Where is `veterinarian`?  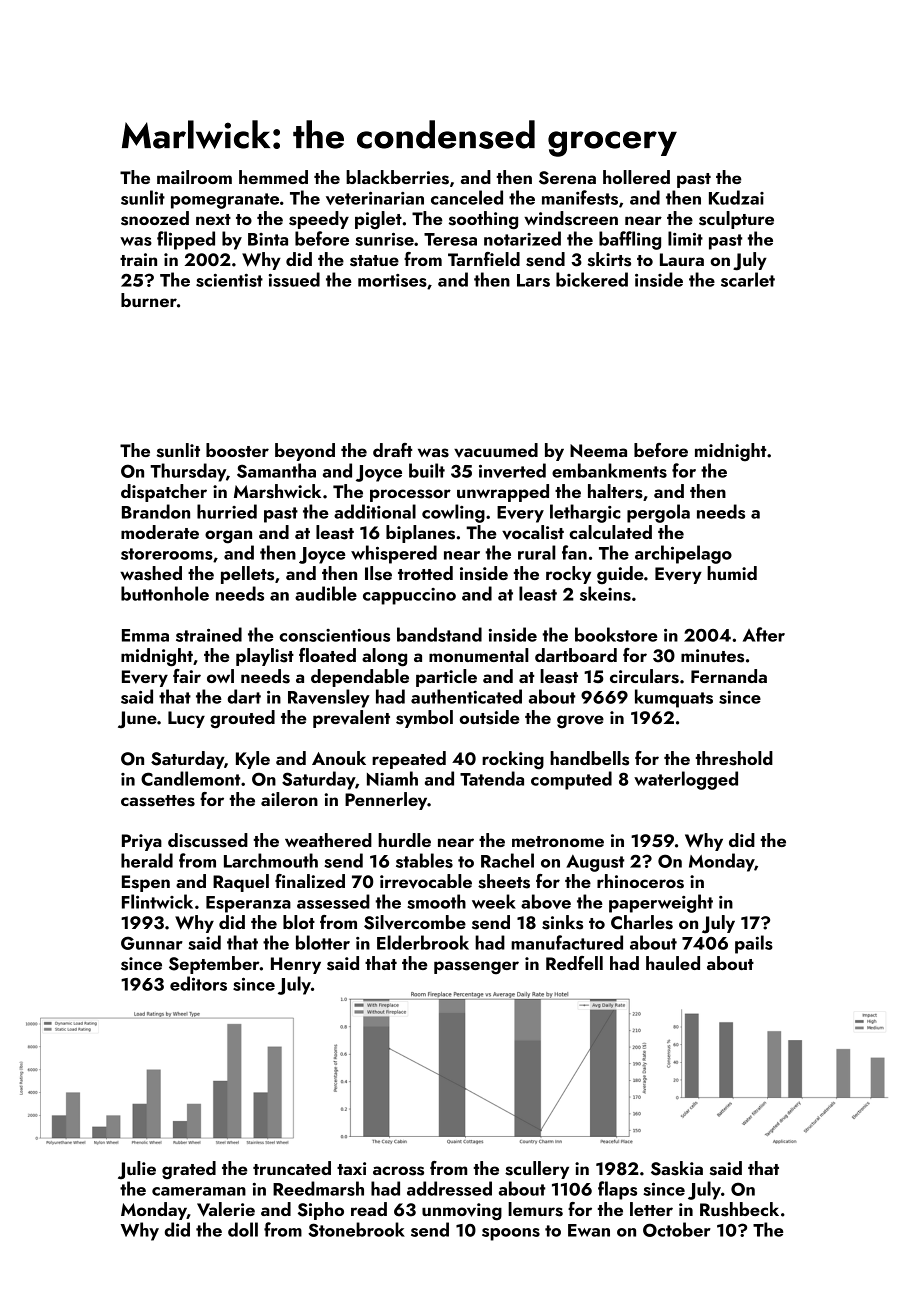 veterinarian is located at coordinates (375, 198).
